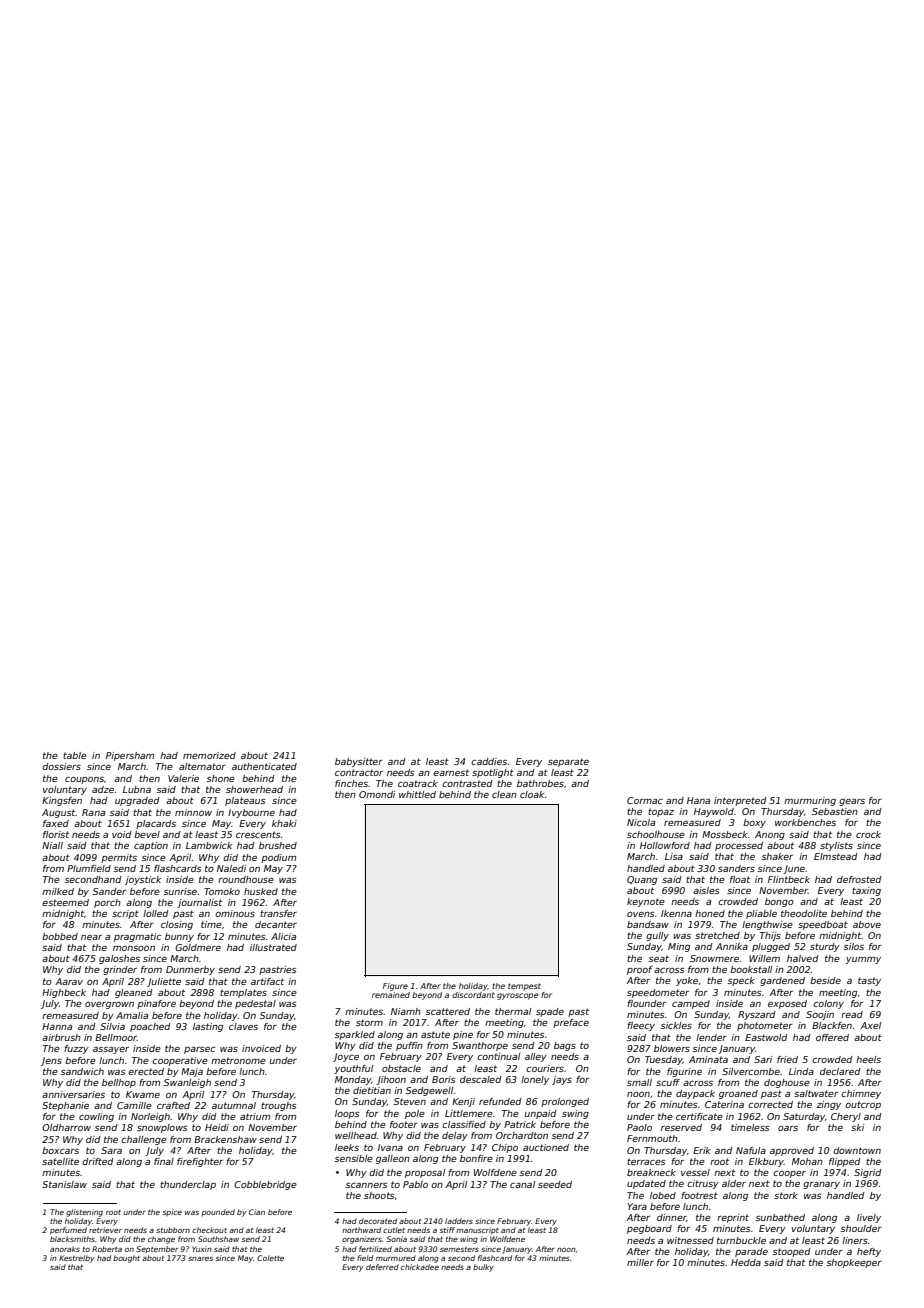 Image resolution: width=924 pixels, height=1308 pixels. I want to click on Blackfen, so click(832, 1025).
